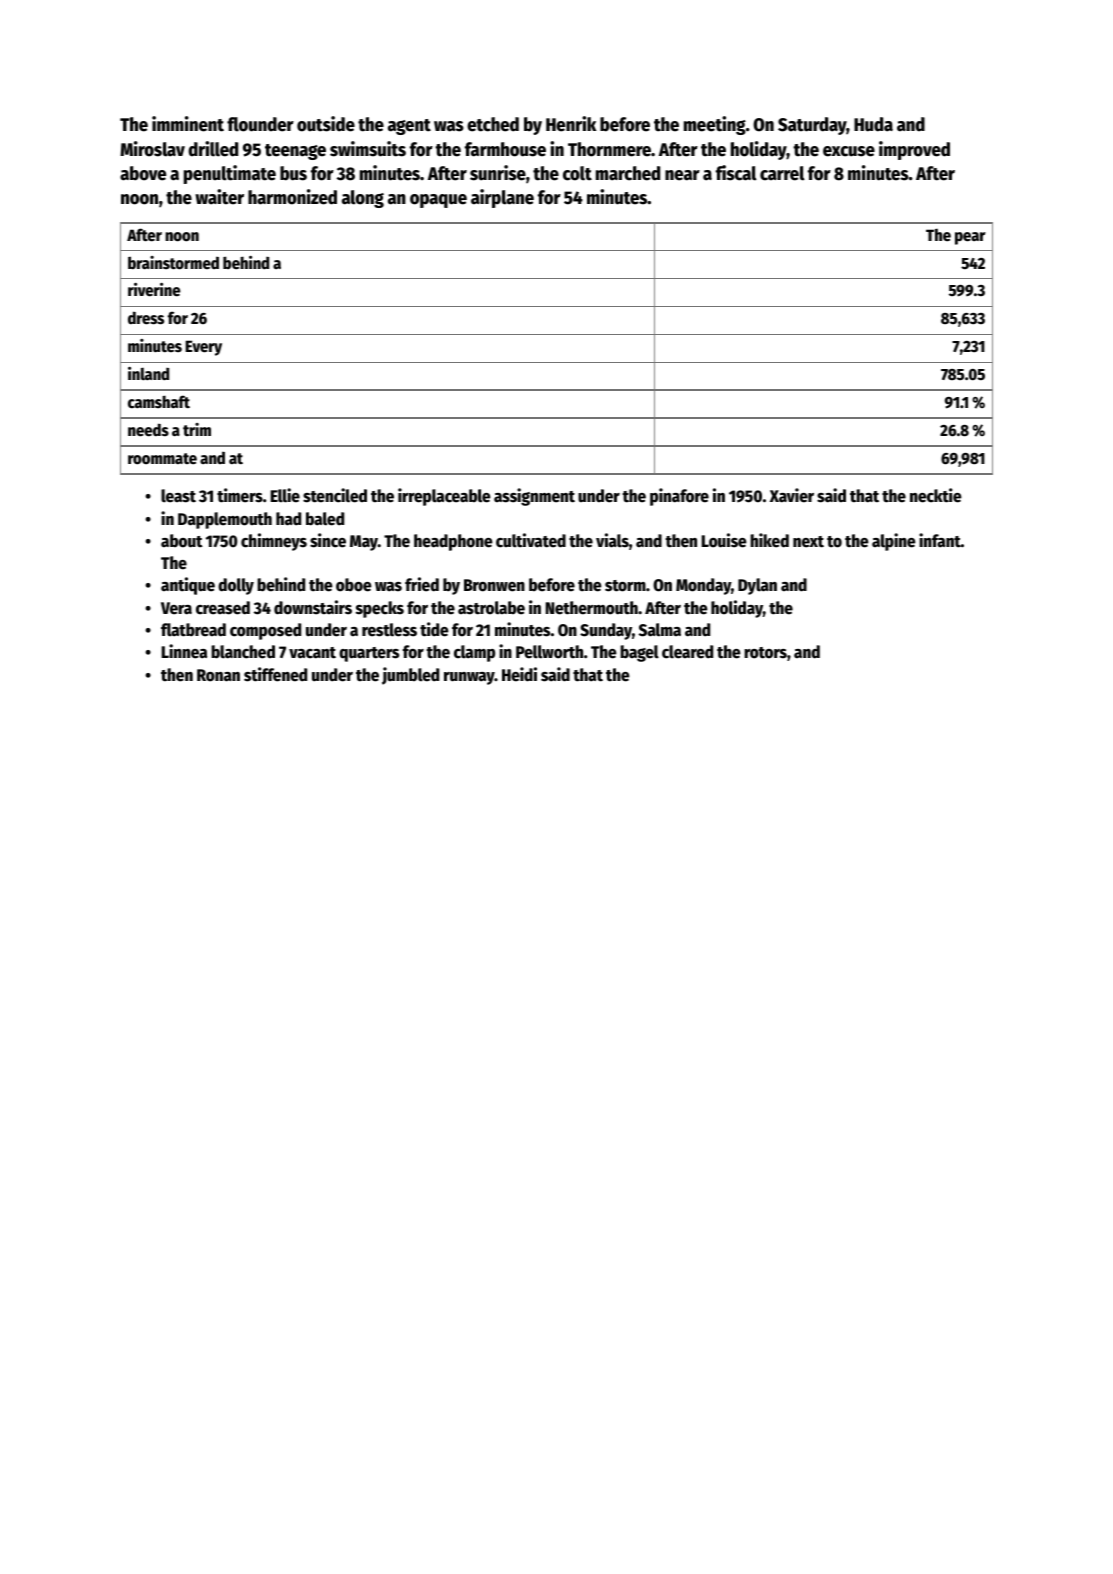  What do you see at coordinates (970, 238) in the page?
I see `pear` at bounding box center [970, 238].
